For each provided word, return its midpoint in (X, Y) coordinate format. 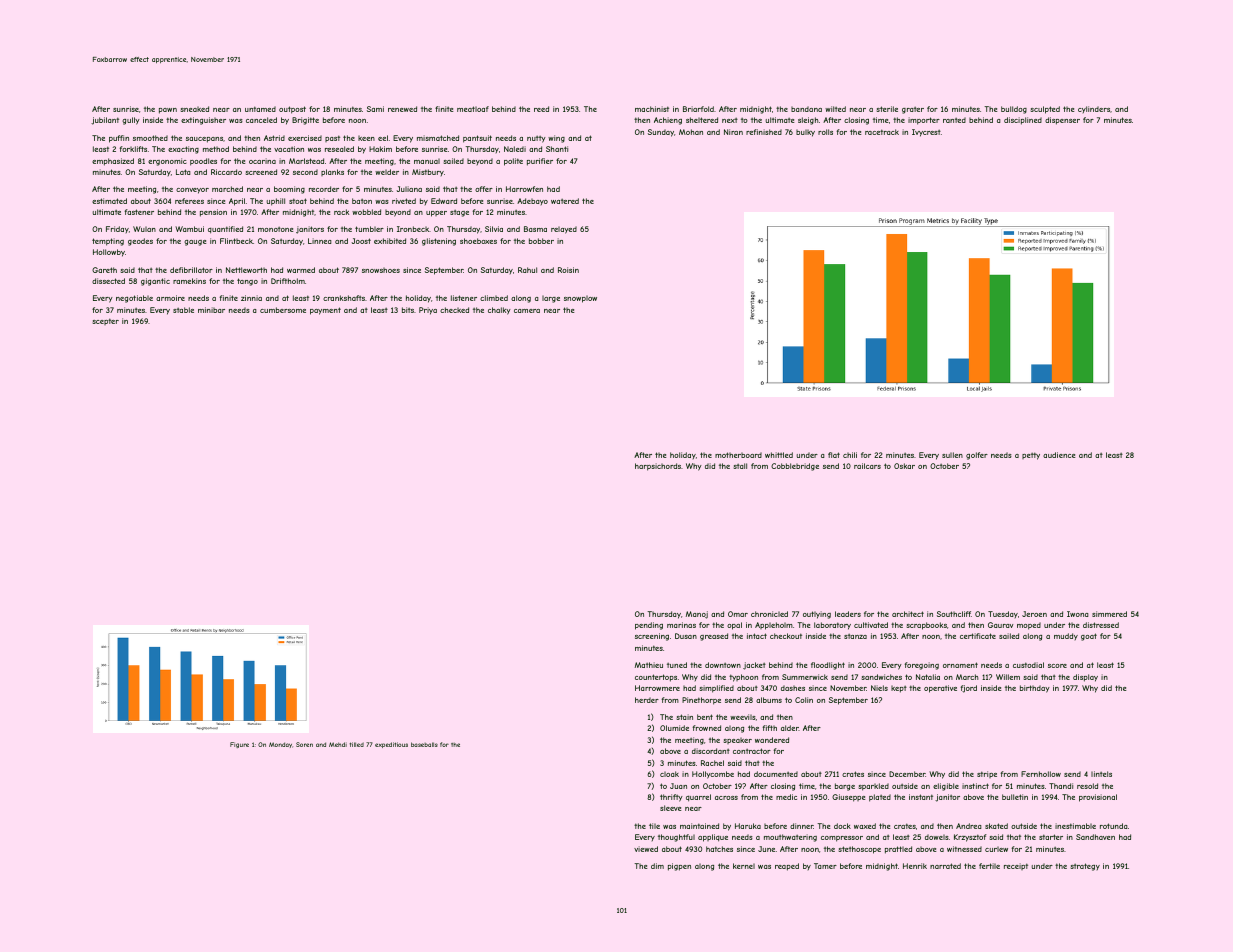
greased (714, 637)
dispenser (1062, 121)
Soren (304, 744)
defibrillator (191, 270)
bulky (805, 133)
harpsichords (658, 467)
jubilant (105, 121)
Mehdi (338, 744)
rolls (825, 132)
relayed (564, 230)
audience (1059, 455)
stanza (855, 636)
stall (740, 466)
